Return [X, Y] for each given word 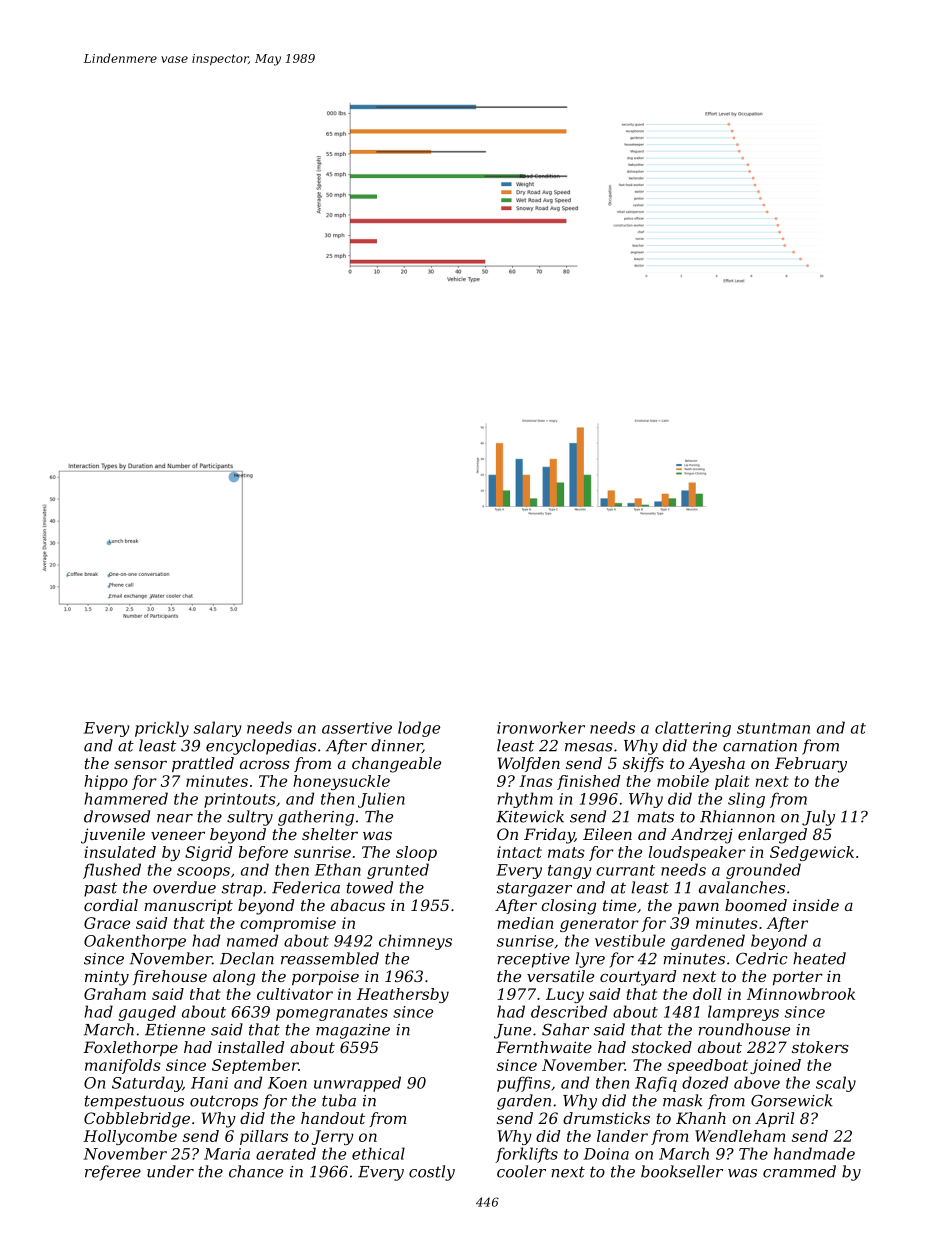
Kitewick [530, 816]
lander [622, 1136]
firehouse [170, 977]
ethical [378, 1153]
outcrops [224, 1102]
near [175, 818]
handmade [814, 1153]
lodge [419, 729]
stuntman [773, 728]
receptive [533, 960]
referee [113, 1173]
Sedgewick [812, 853]
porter [798, 978]
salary [217, 729]
